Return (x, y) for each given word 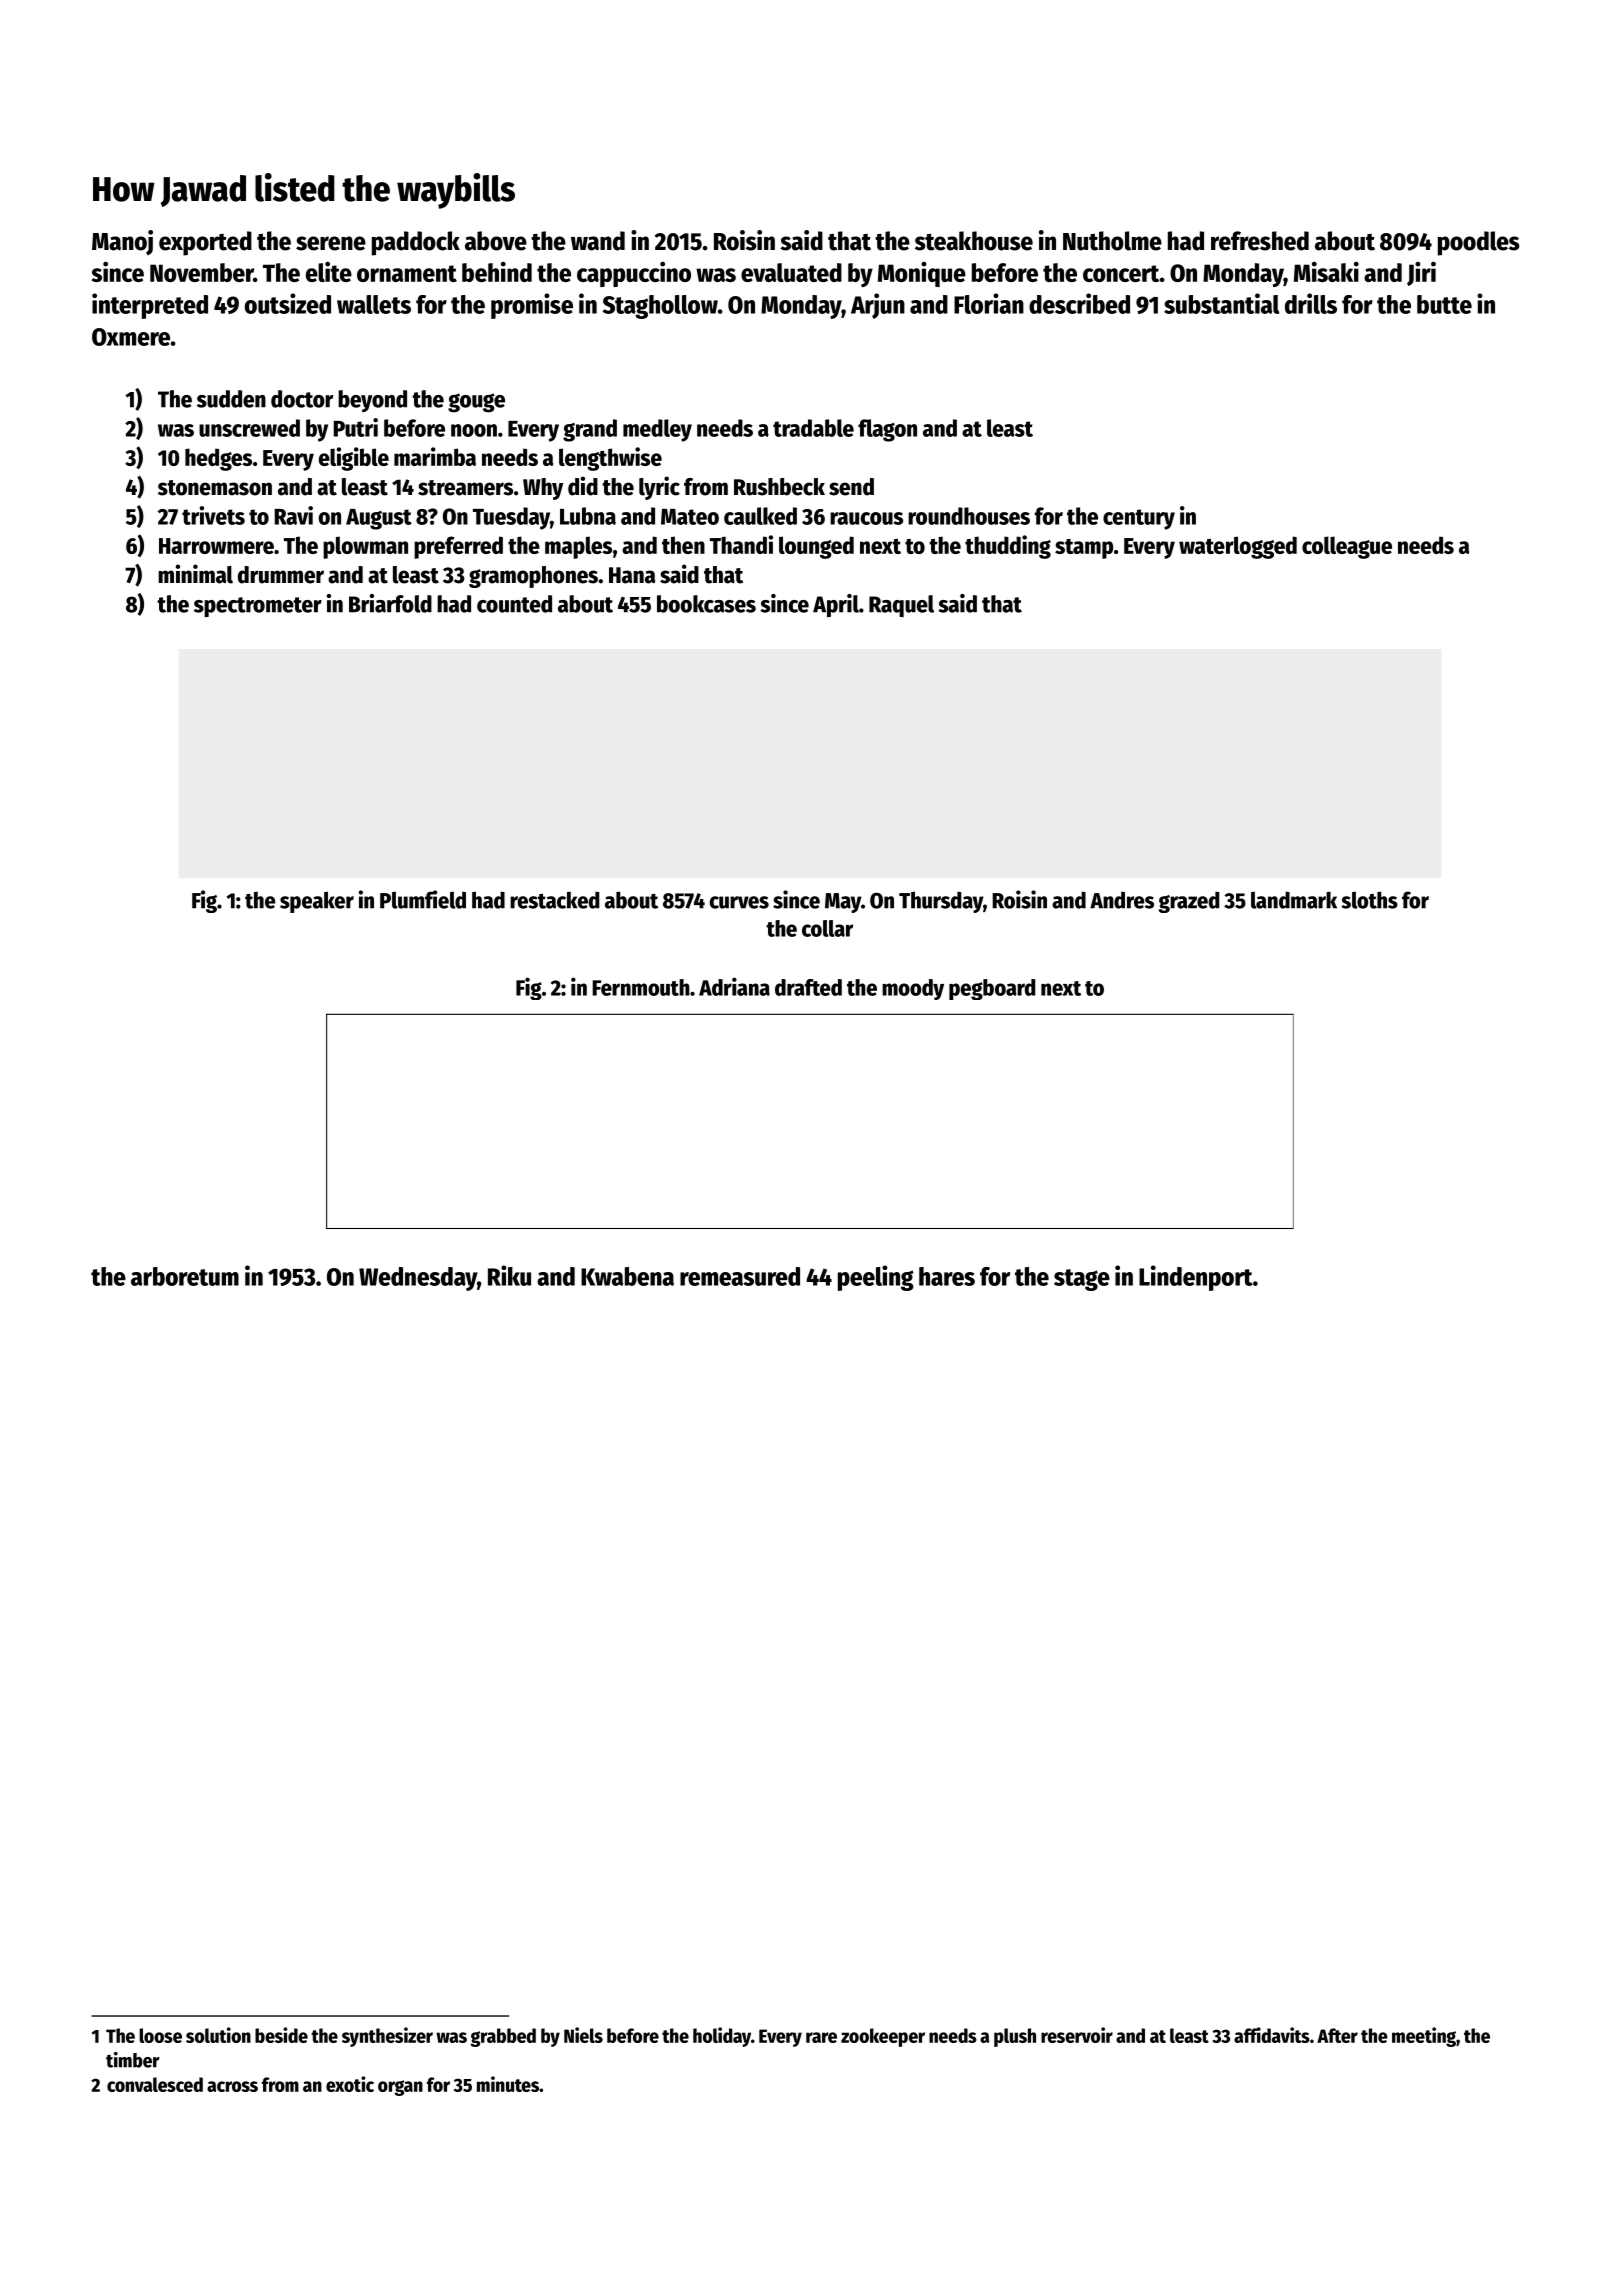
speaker (317, 902)
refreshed (1260, 241)
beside (281, 2035)
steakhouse (974, 241)
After (1337, 2035)
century (1139, 519)
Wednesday (418, 1279)
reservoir (1077, 2035)
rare (821, 2037)
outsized (288, 303)
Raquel (901, 606)
